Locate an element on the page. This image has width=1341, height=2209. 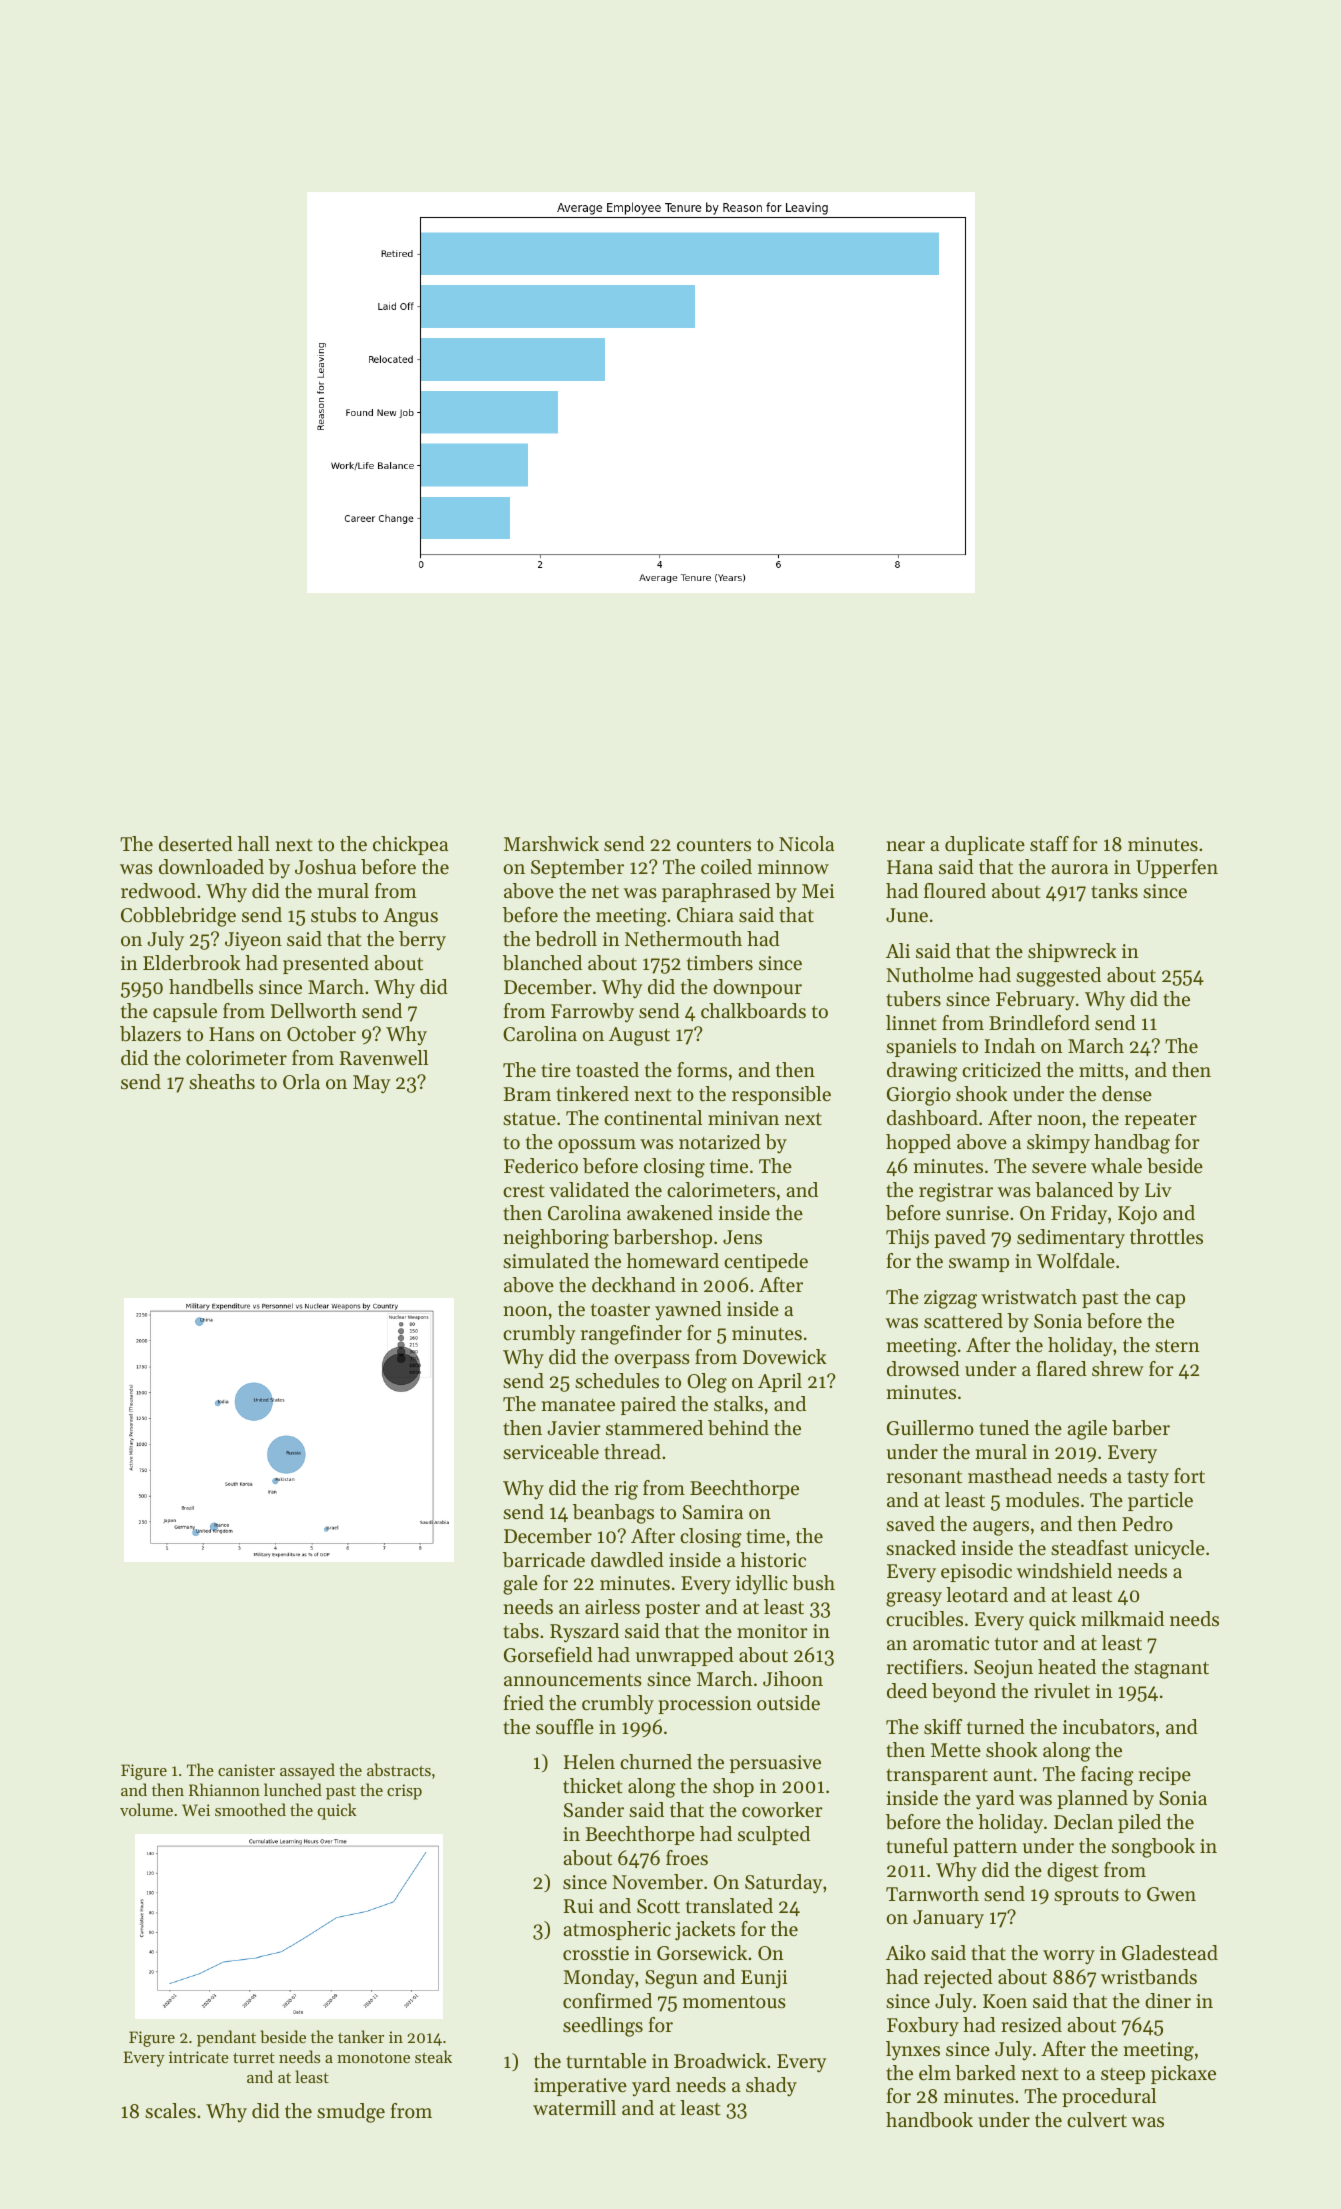
smudge is located at coordinates (351, 2113).
